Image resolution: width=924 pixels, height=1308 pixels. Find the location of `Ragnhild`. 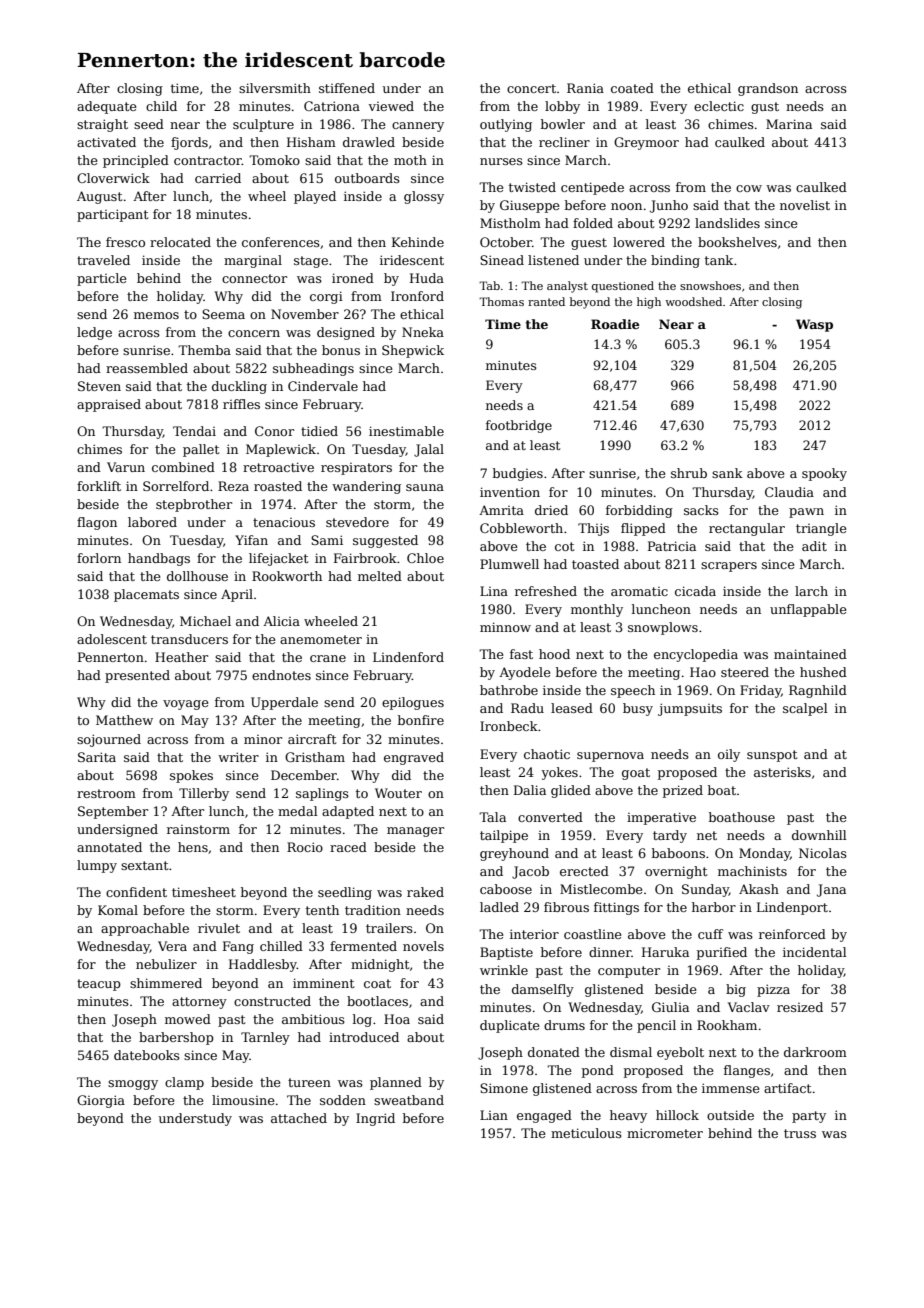

Ragnhild is located at coordinates (818, 691).
